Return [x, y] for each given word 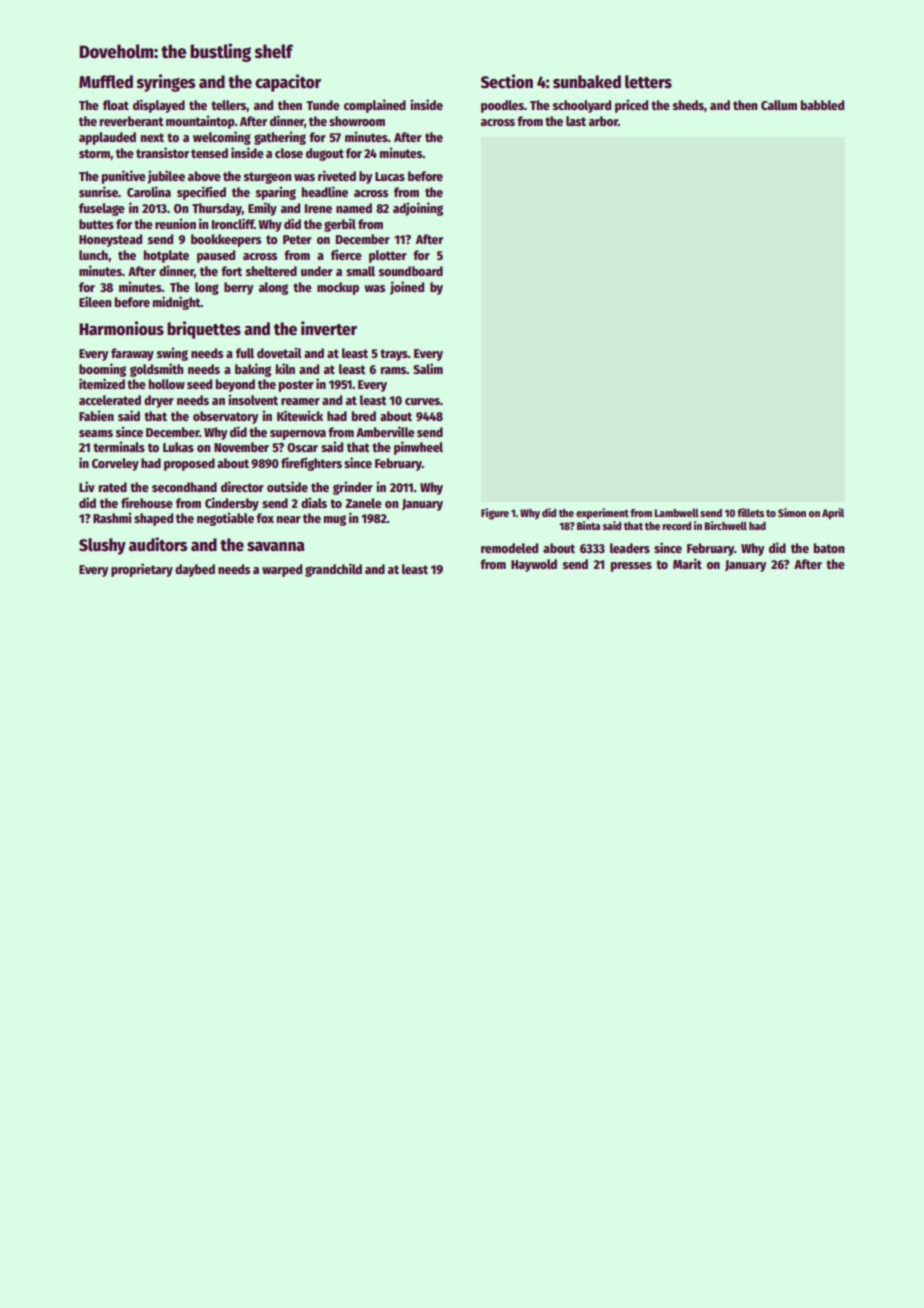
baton [829, 548]
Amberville [385, 431]
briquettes [204, 330]
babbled [822, 105]
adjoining [418, 209]
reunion [175, 223]
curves [422, 401]
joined [407, 288]
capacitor [288, 83]
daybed [195, 570]
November [241, 447]
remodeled [509, 548]
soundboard [411, 271]
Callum [779, 105]
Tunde [323, 105]
